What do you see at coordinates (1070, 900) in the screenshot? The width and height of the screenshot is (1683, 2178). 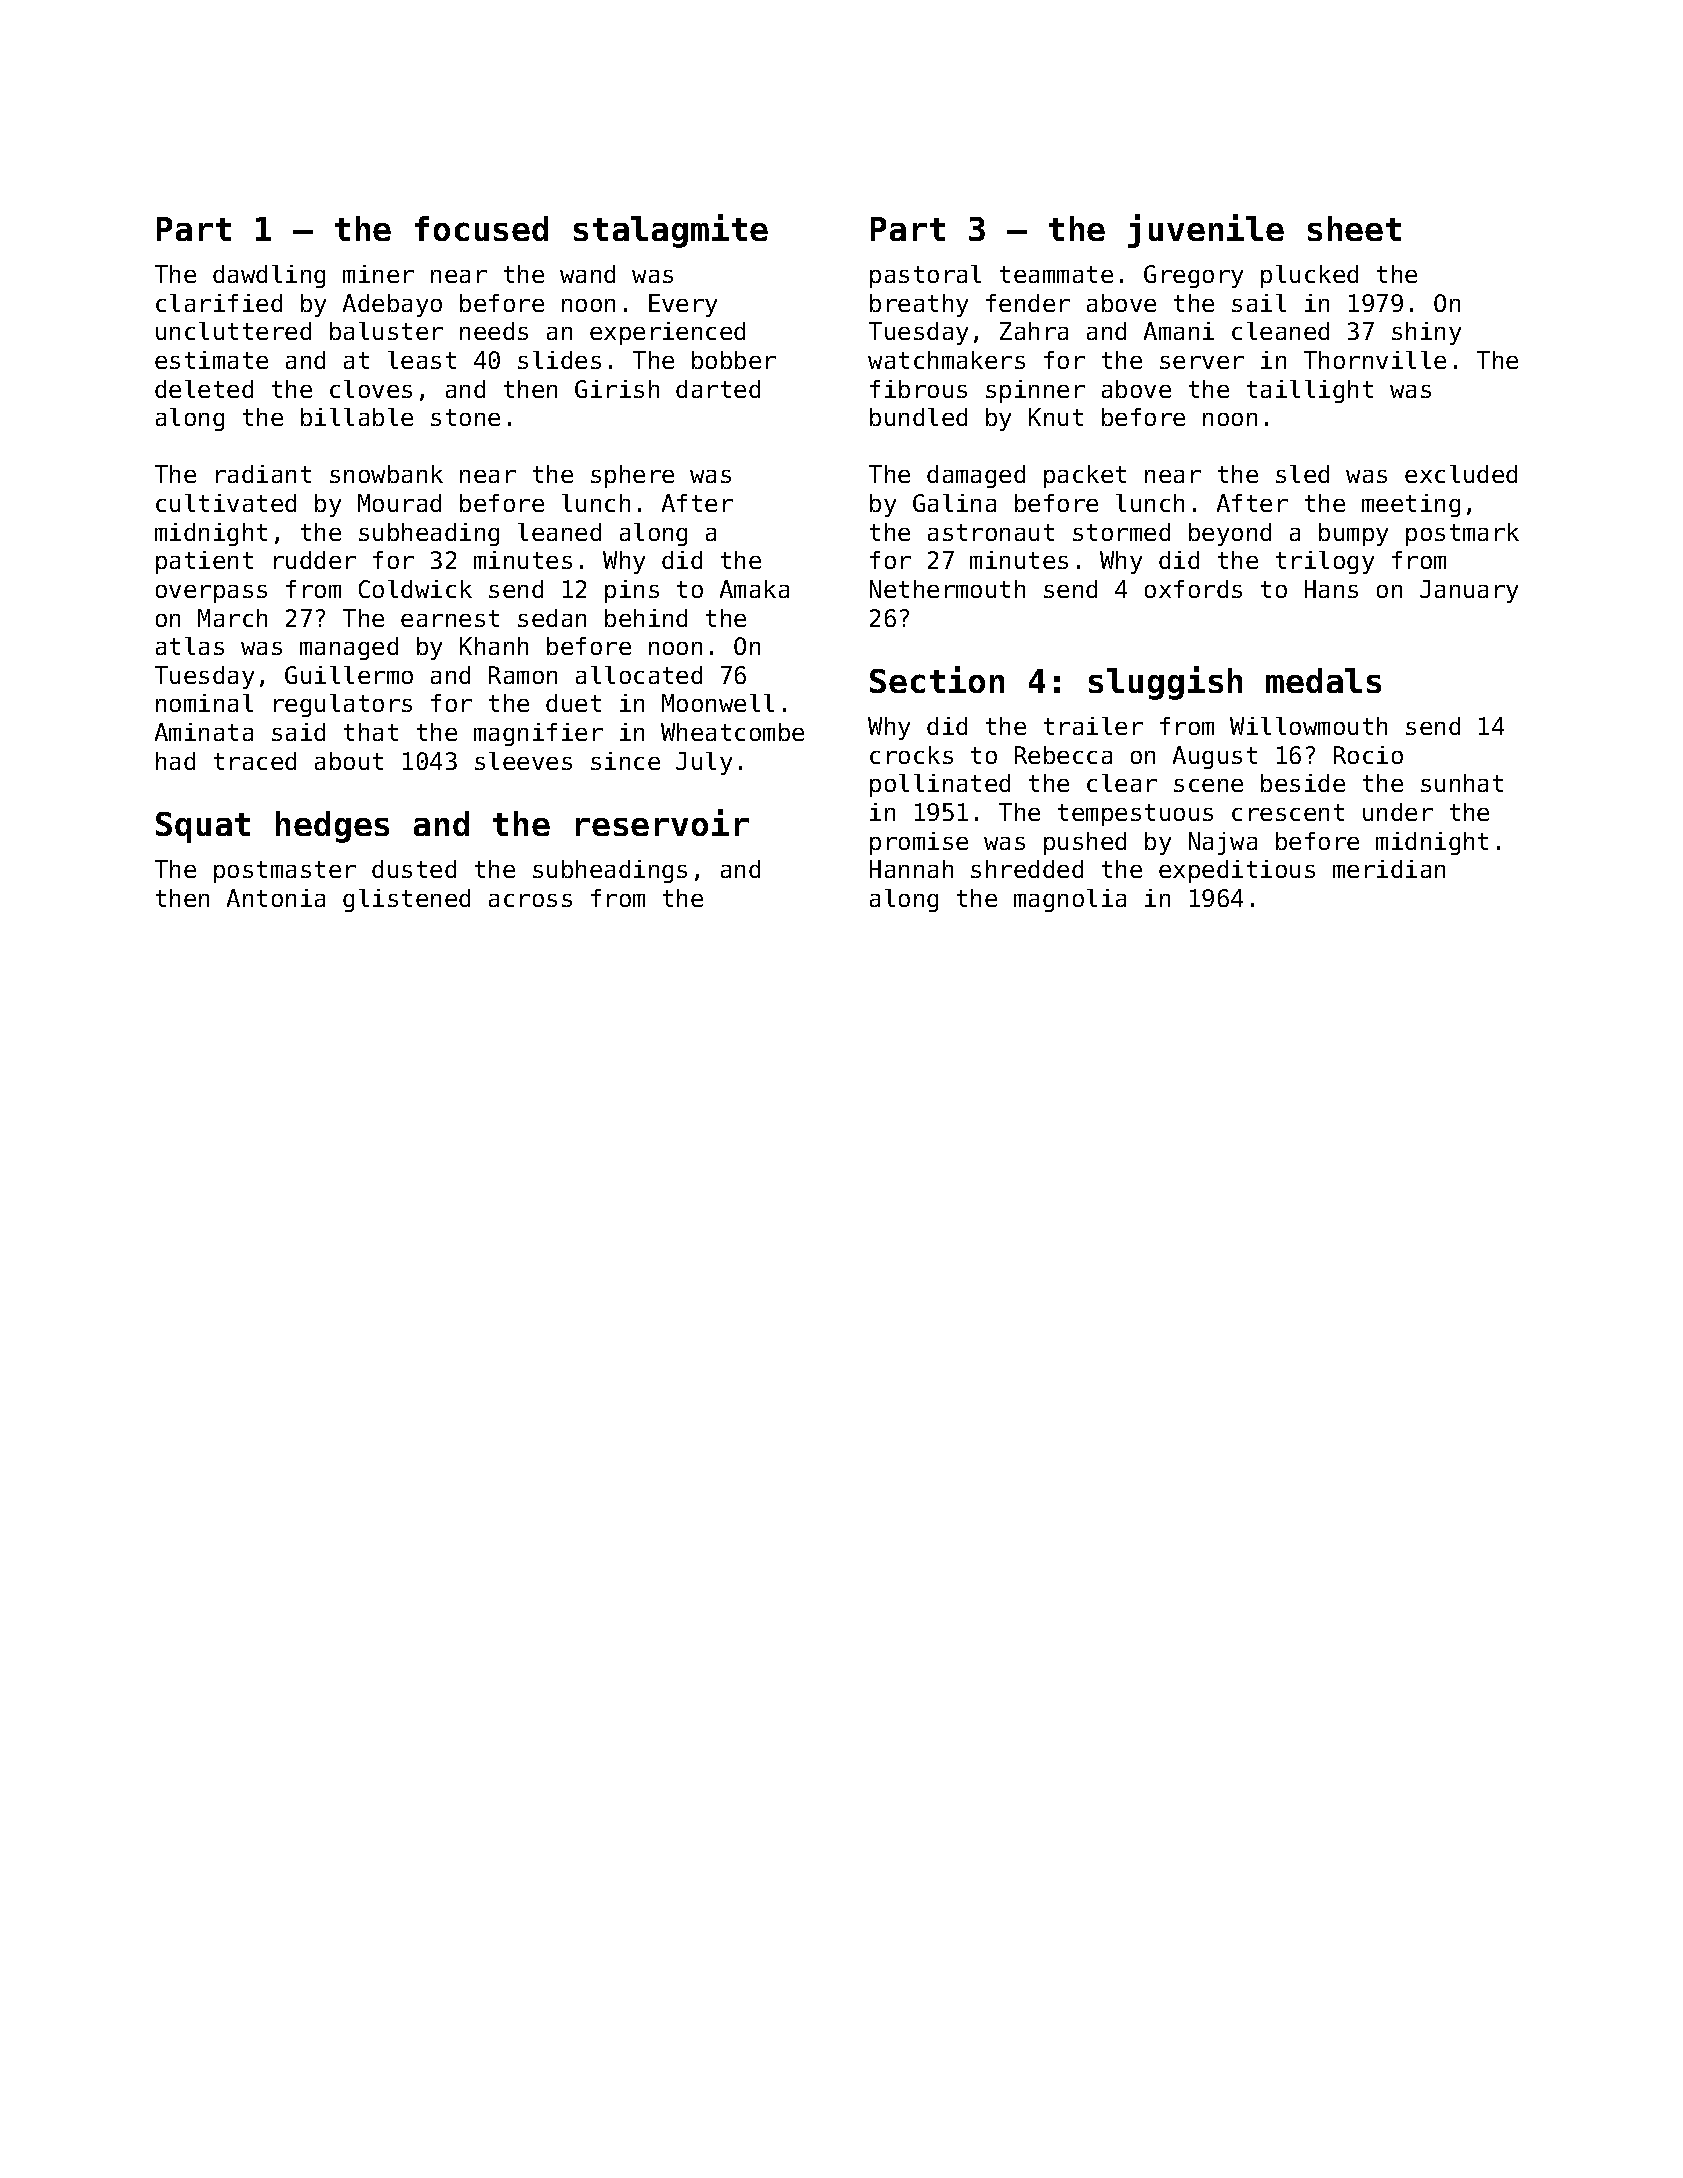 I see `magnolia` at bounding box center [1070, 900].
